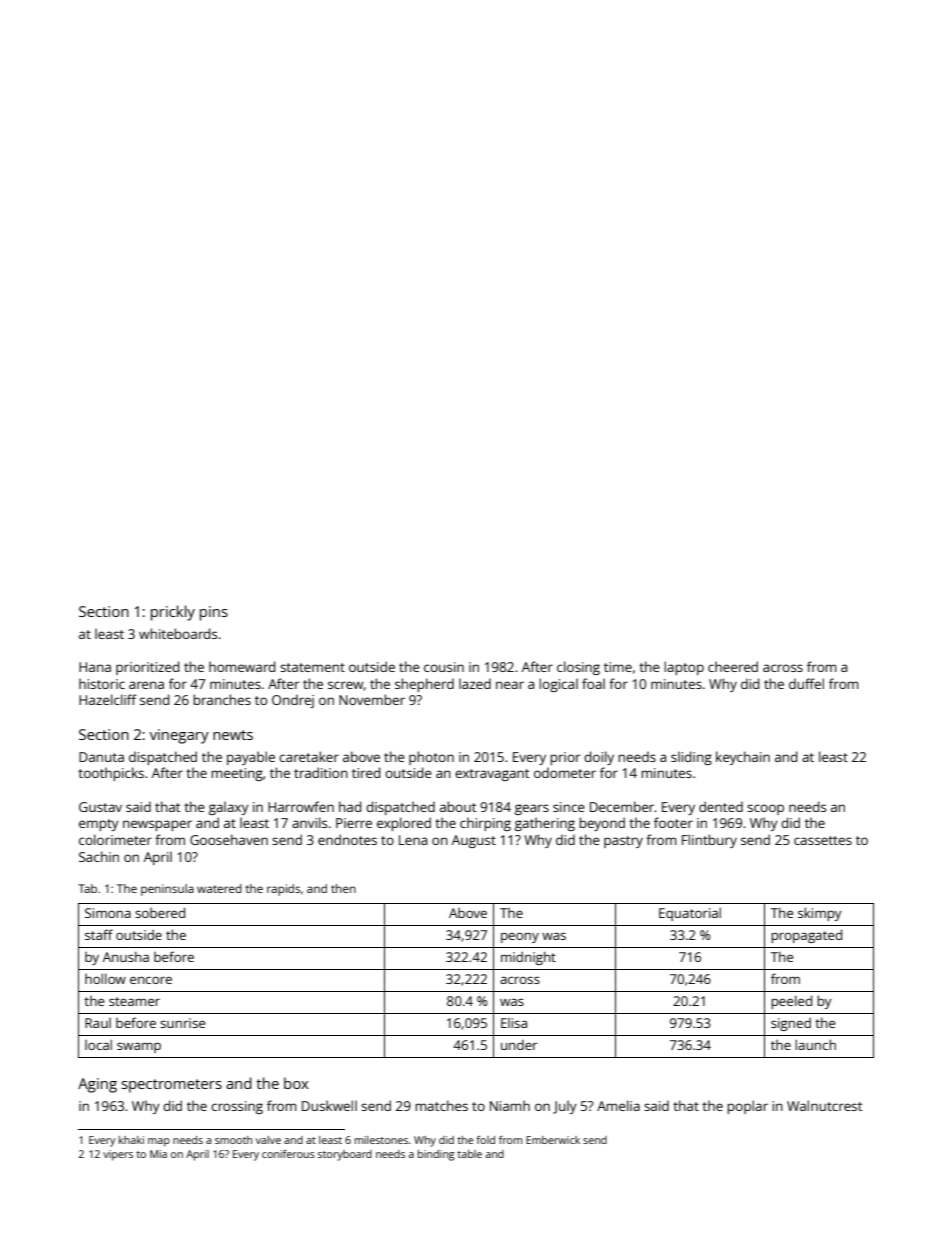  I want to click on Elisa, so click(514, 1023).
